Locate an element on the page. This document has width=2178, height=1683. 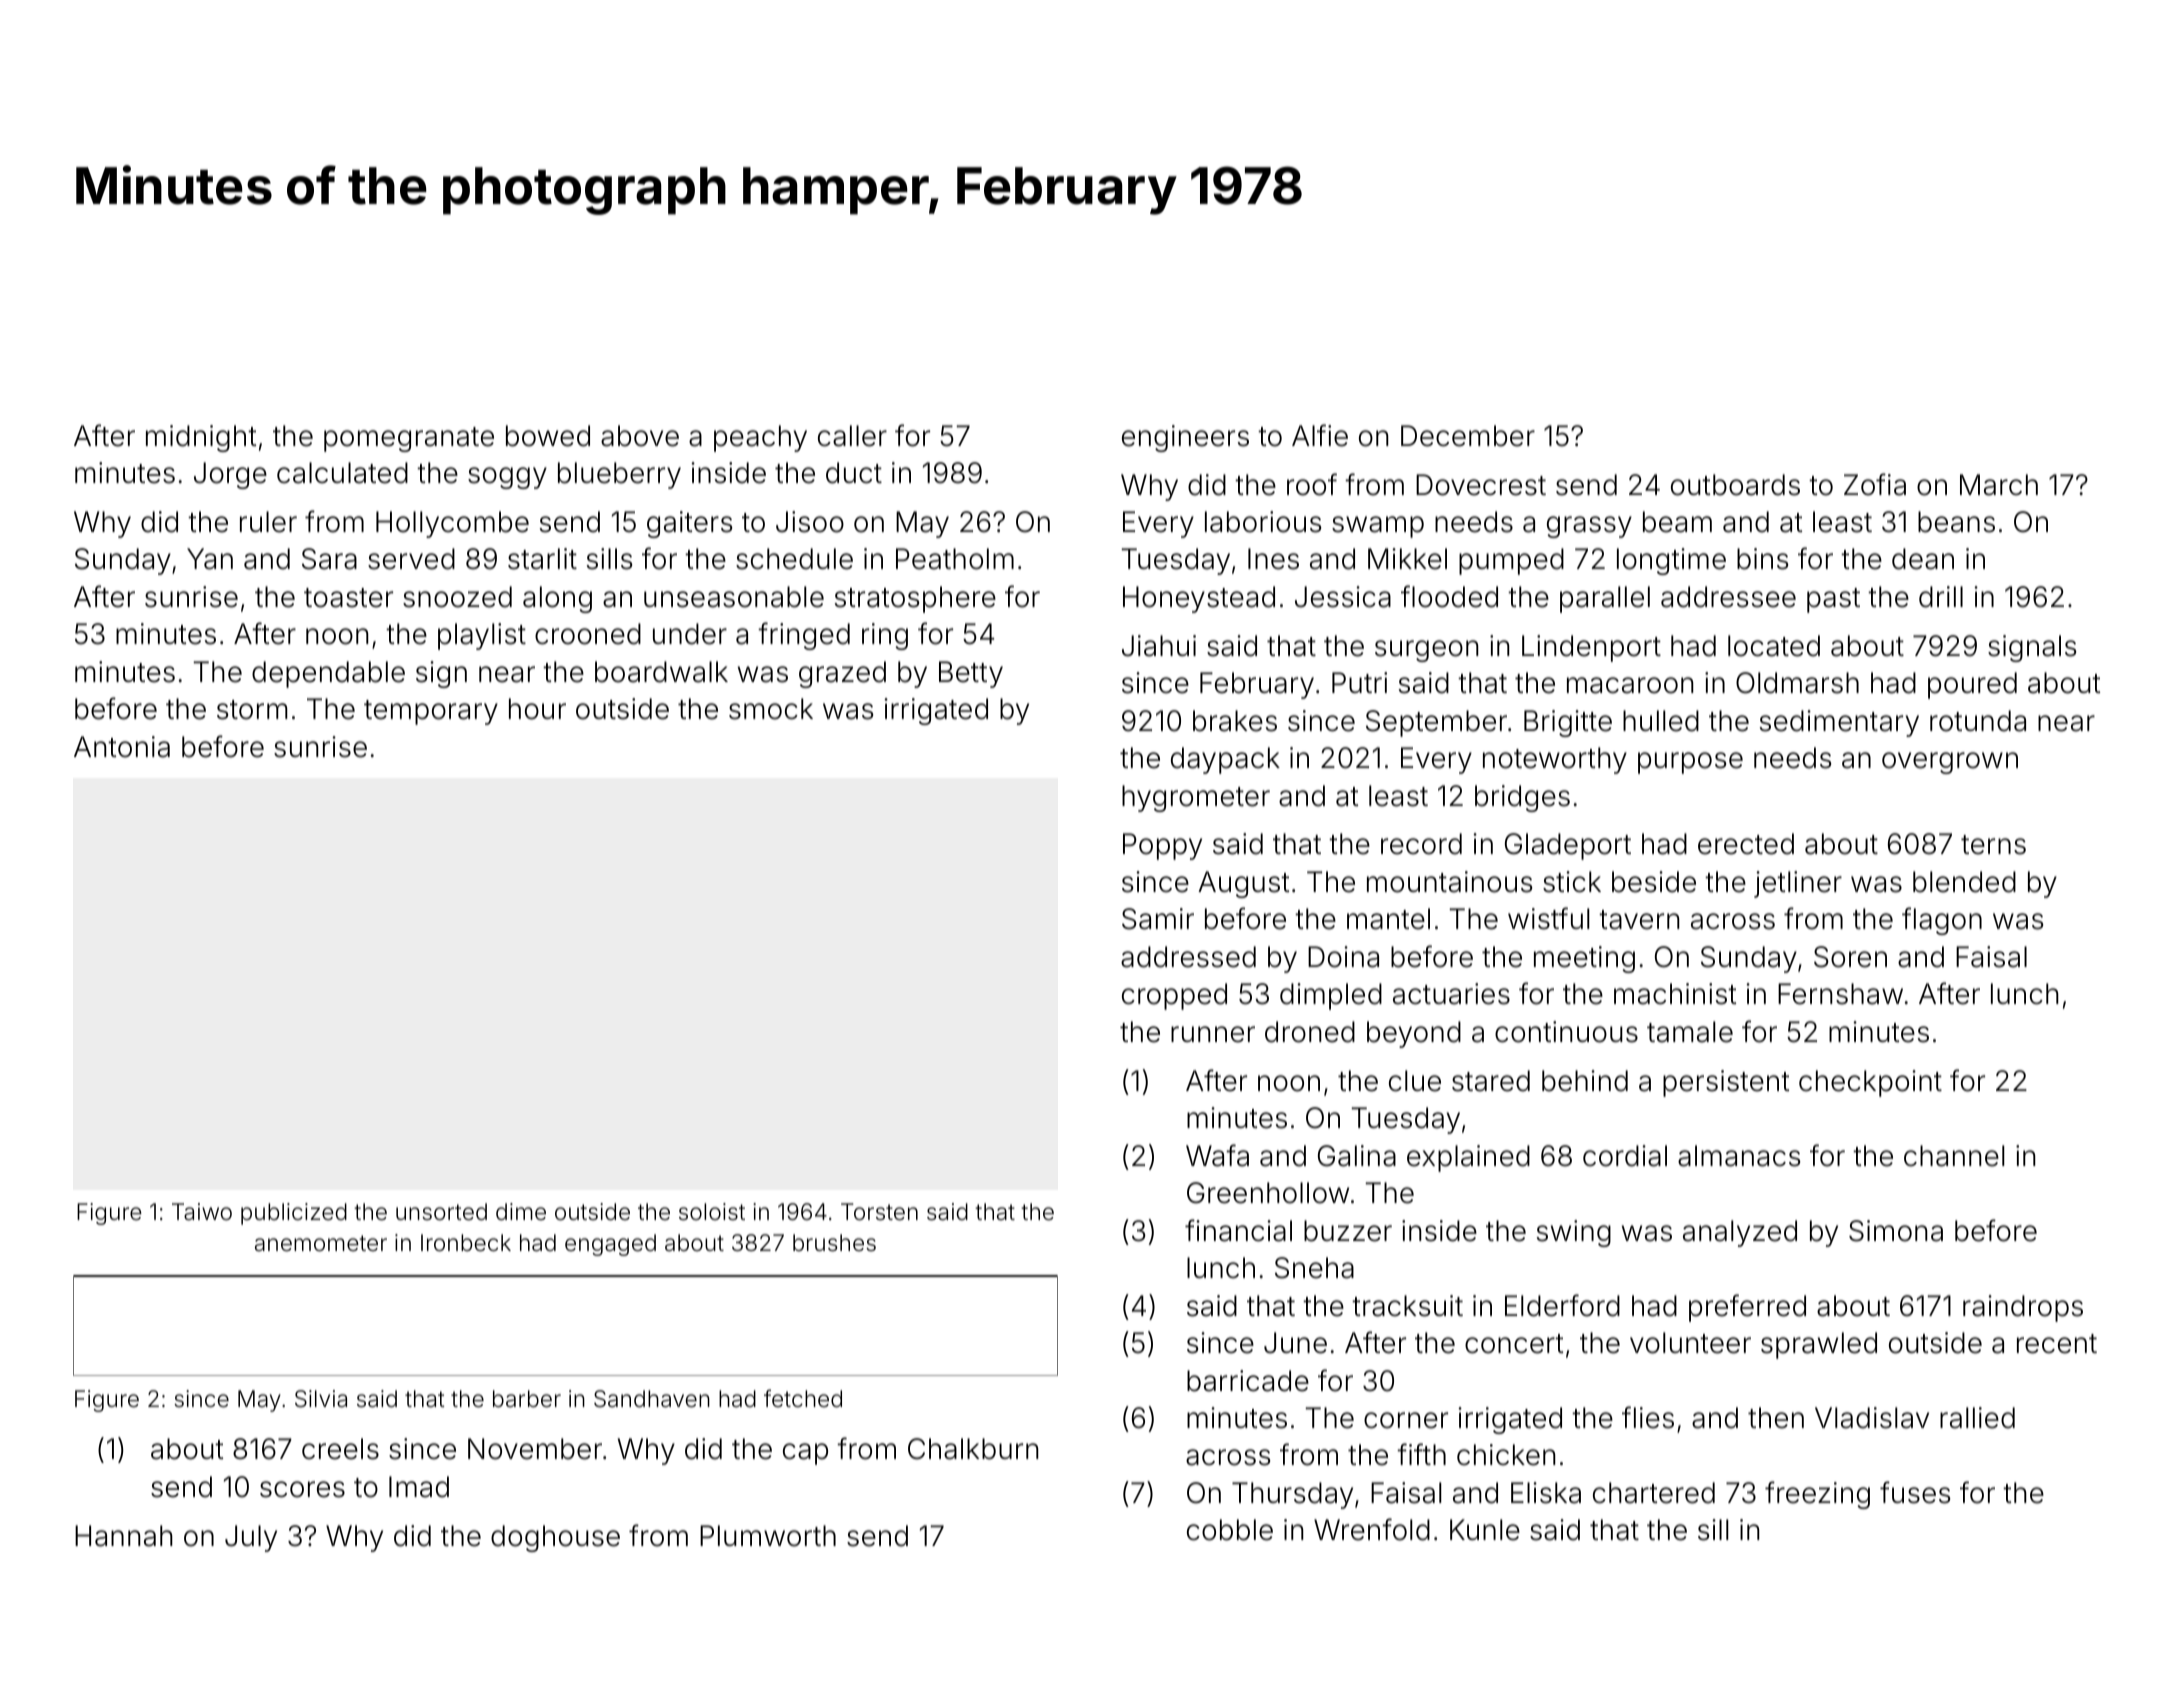
unsorted is located at coordinates (441, 1212).
